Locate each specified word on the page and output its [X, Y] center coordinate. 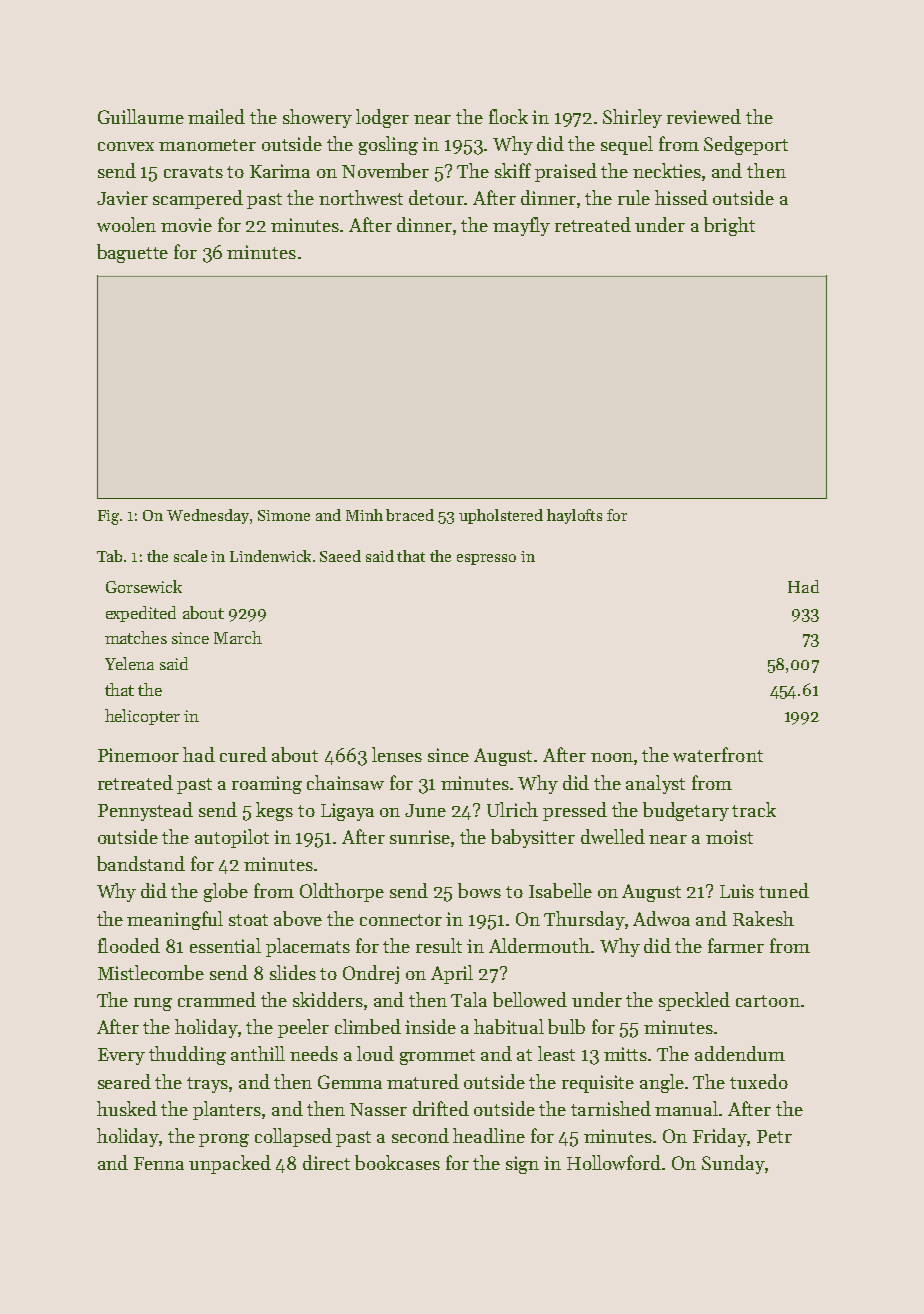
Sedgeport [746, 145]
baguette [132, 253]
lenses [397, 754]
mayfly [521, 226]
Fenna [159, 1163]
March [238, 637]
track [754, 809]
